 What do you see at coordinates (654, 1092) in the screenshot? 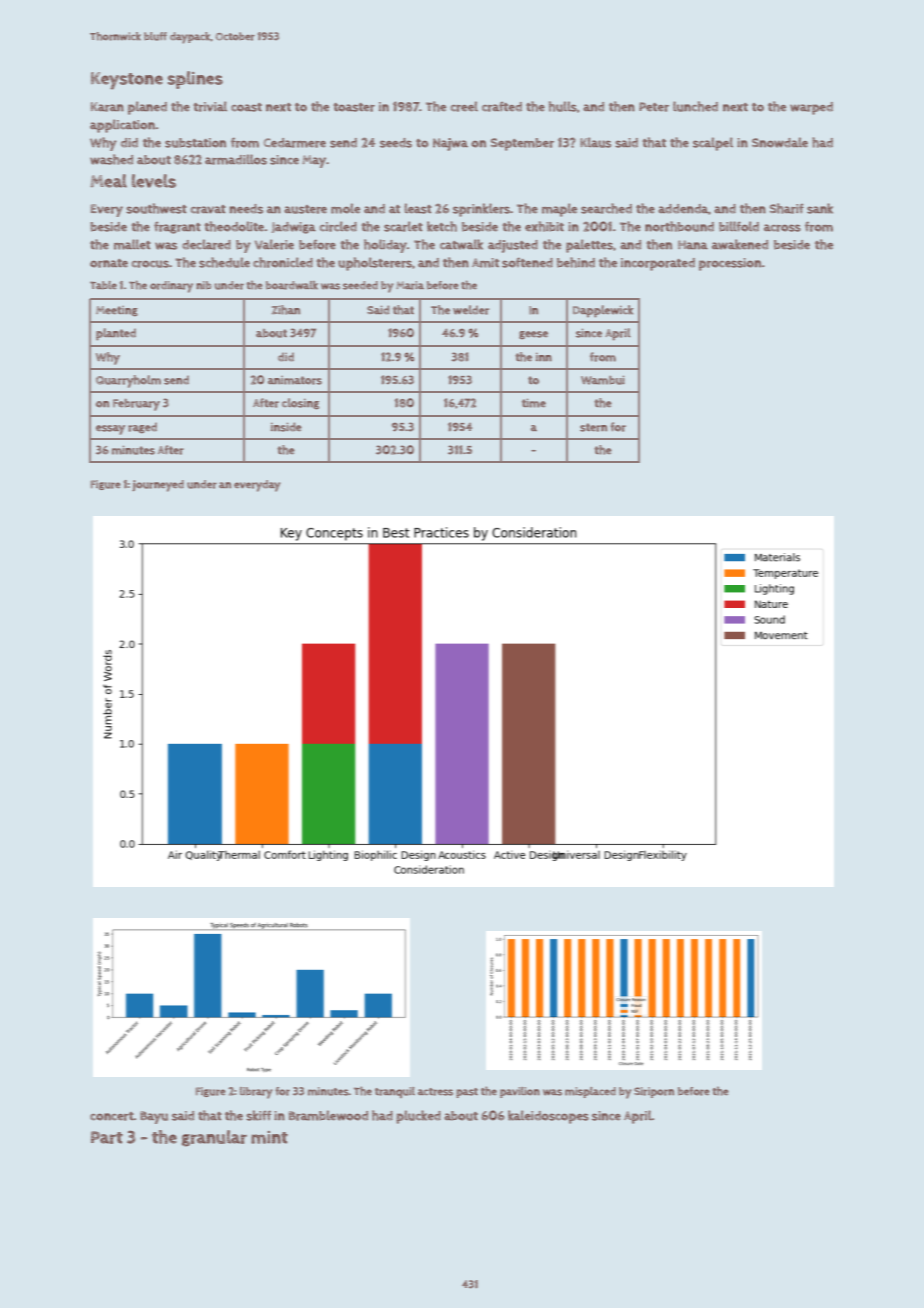
I see `Siriporn` at bounding box center [654, 1092].
